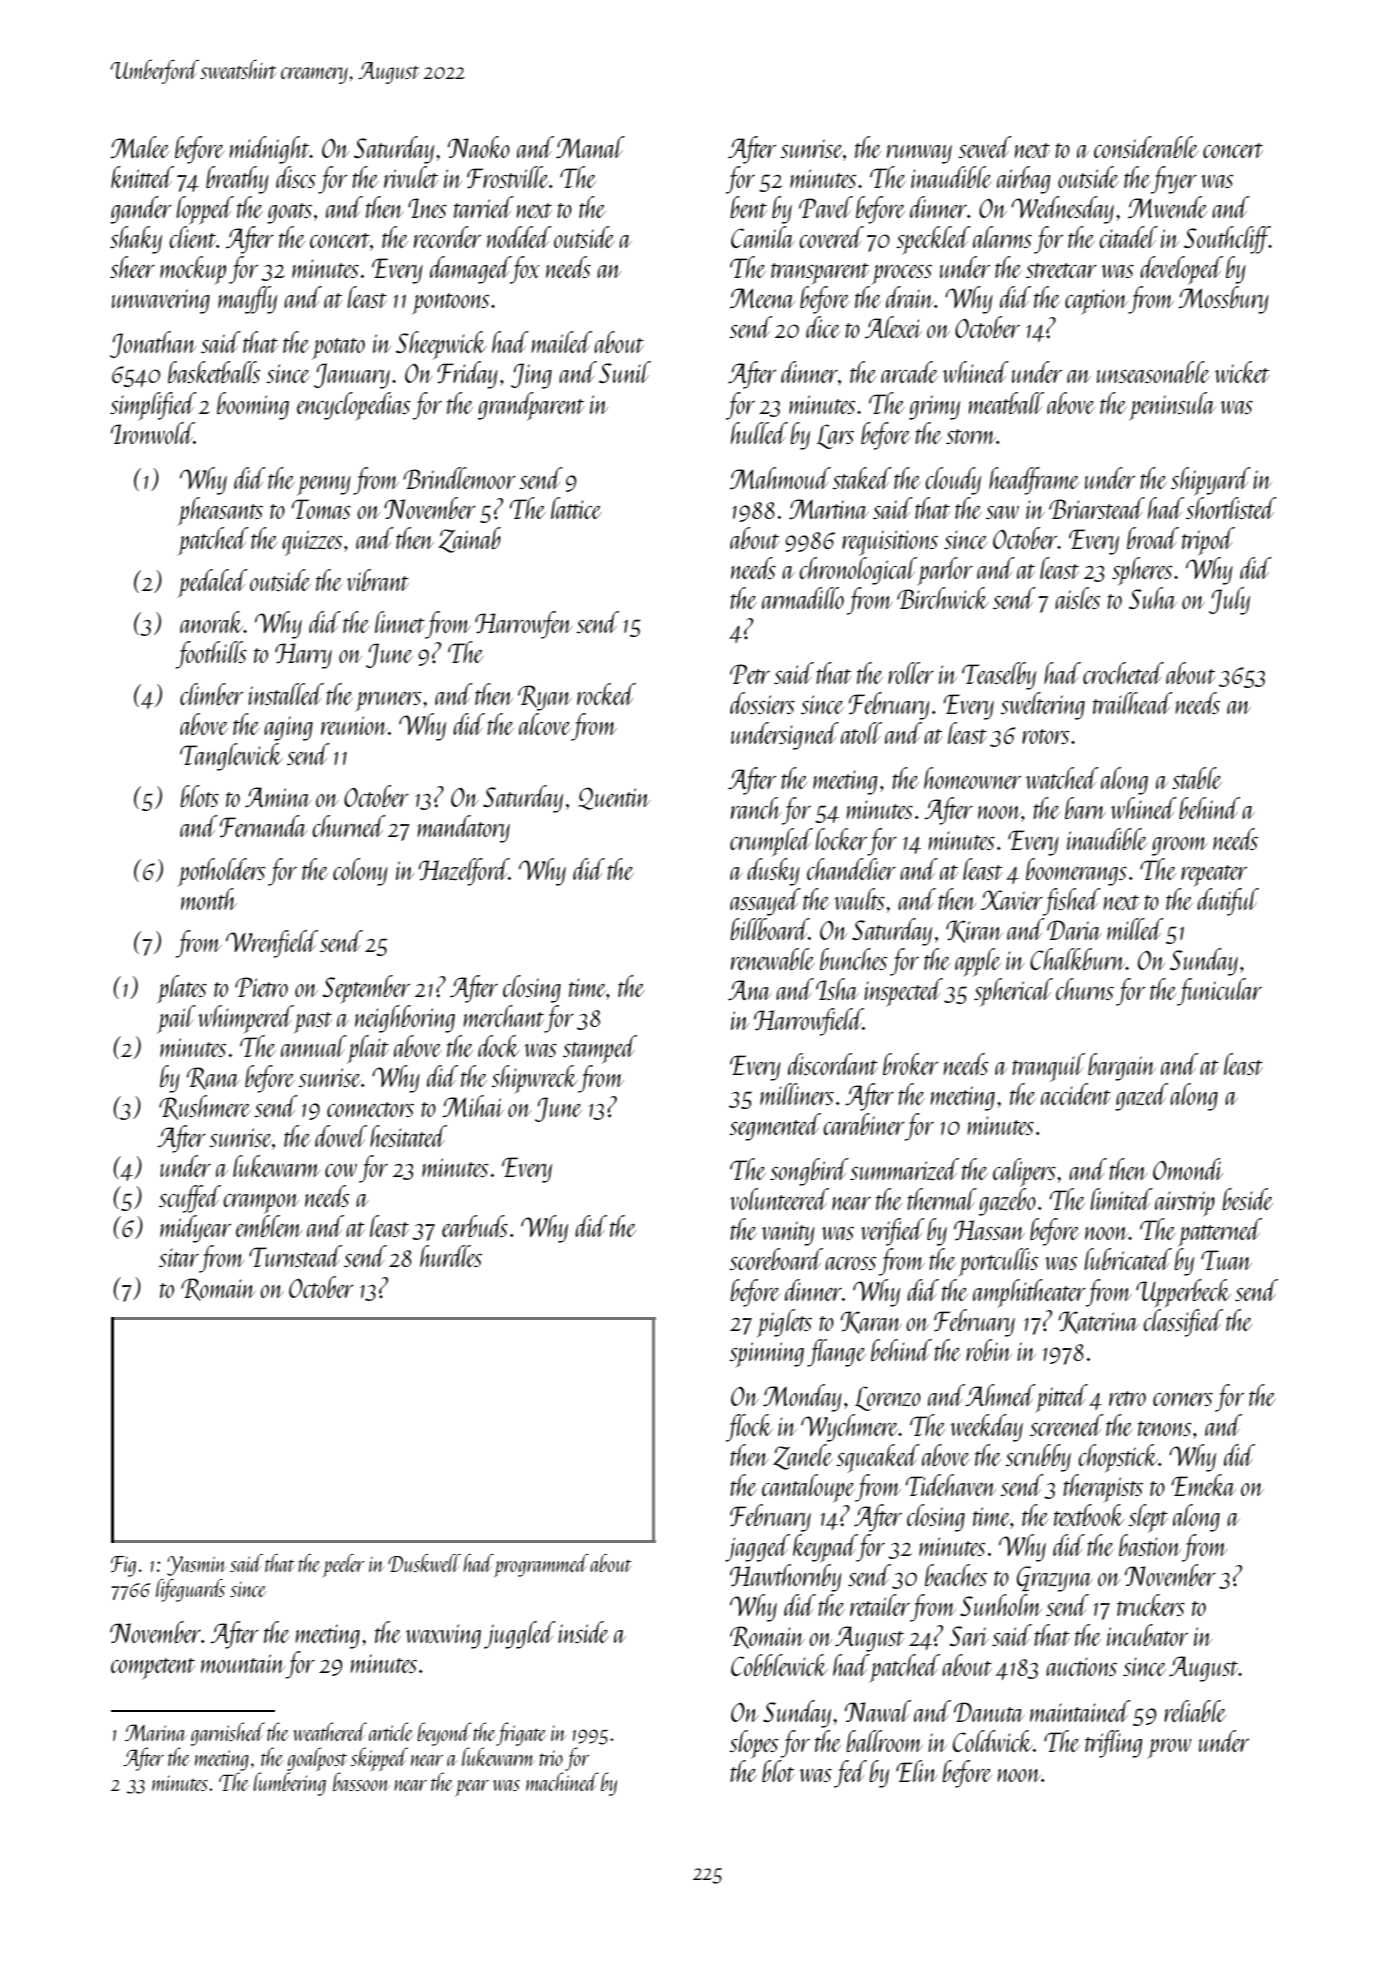 The height and width of the image is (1969, 1386). Describe the element at coordinates (212, 583) in the image. I see `pedaled` at that location.
